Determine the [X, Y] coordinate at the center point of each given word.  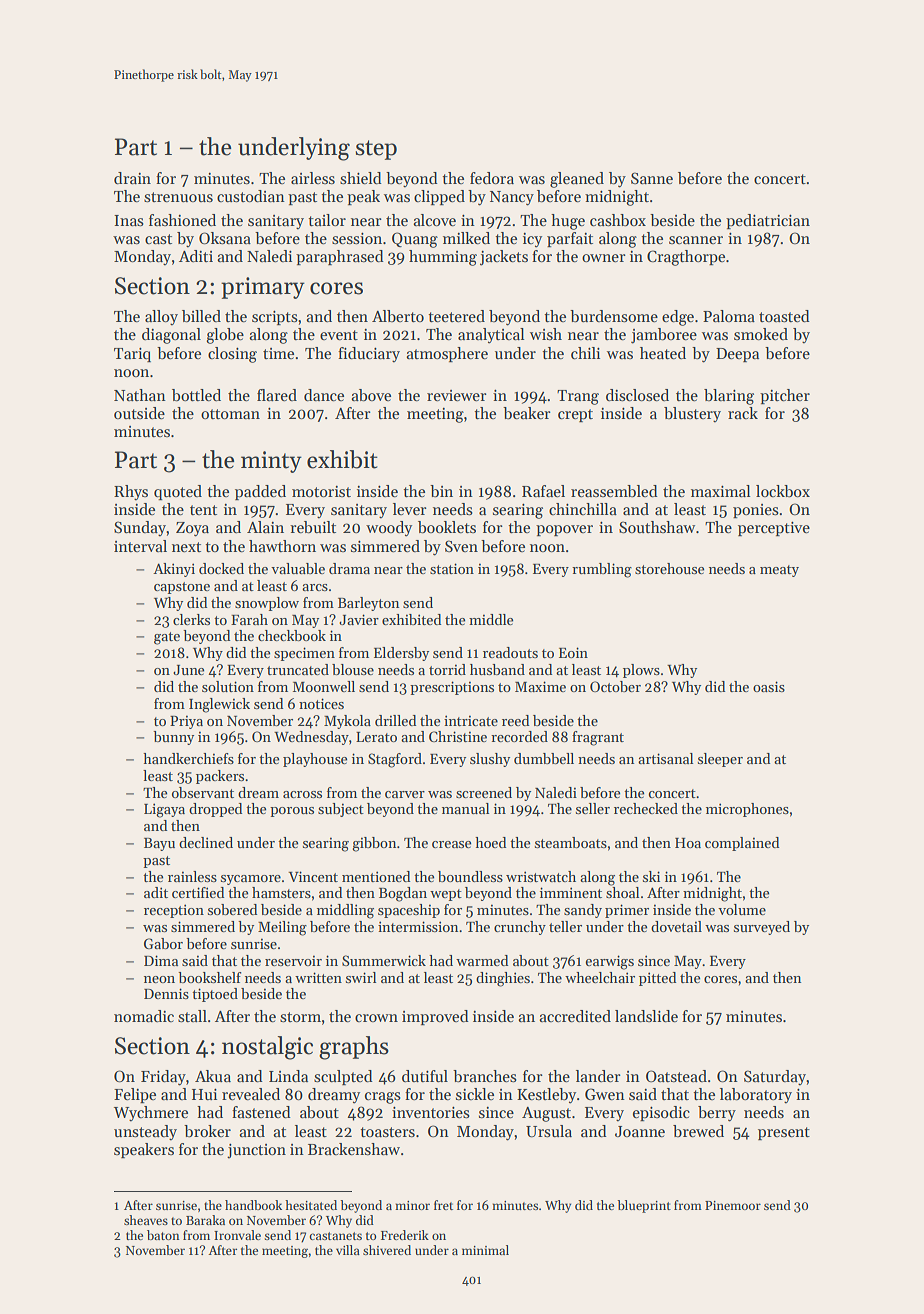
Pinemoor [733, 1205]
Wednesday [311, 738]
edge [678, 318]
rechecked [646, 808]
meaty [779, 571]
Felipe [135, 1095]
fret [443, 1205]
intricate [471, 720]
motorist [321, 491]
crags [383, 1098]
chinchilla [583, 509]
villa [348, 1250]
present [784, 1133]
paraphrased [340, 257]
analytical [491, 336]
